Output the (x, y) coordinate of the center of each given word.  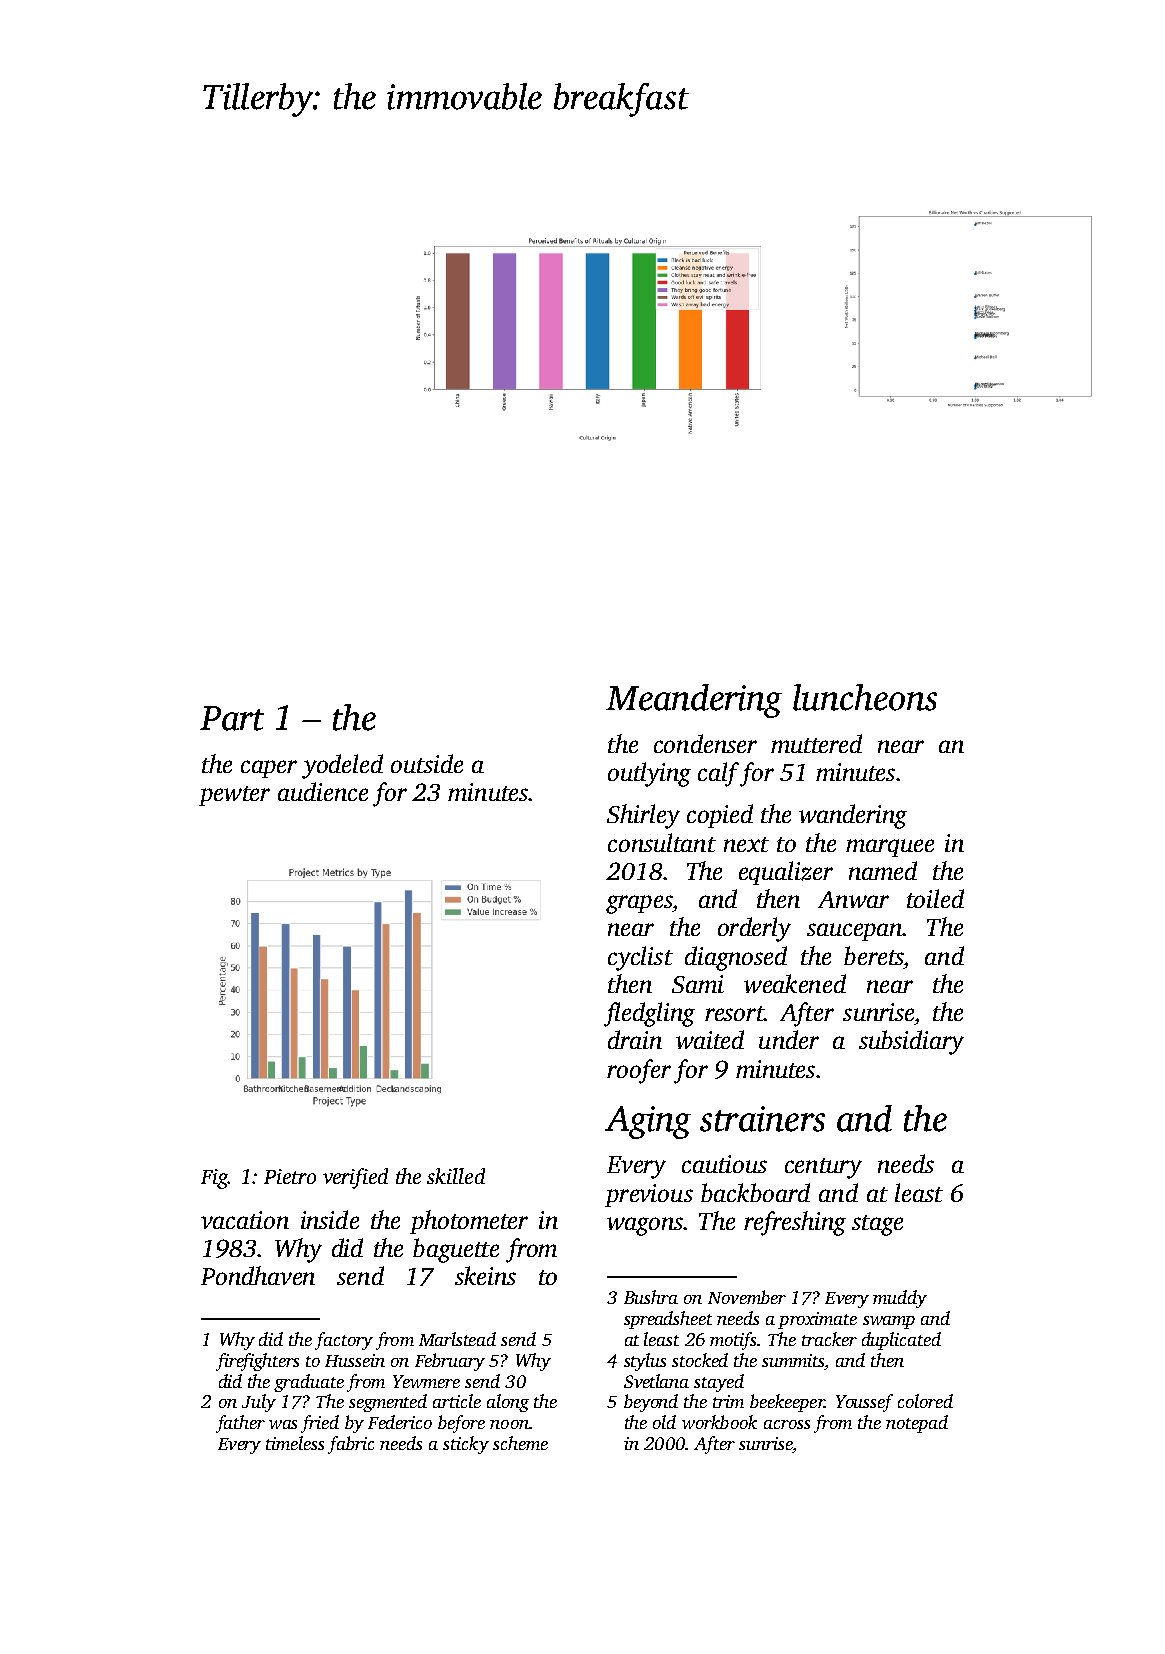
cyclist (640, 958)
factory (344, 1341)
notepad (917, 1424)
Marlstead (457, 1339)
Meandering (694, 701)
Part (232, 718)
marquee (890, 848)
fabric (351, 1445)
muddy (900, 1299)
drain (635, 1039)
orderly (754, 929)
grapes (639, 904)
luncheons (865, 697)
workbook (719, 1422)
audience (323, 791)
